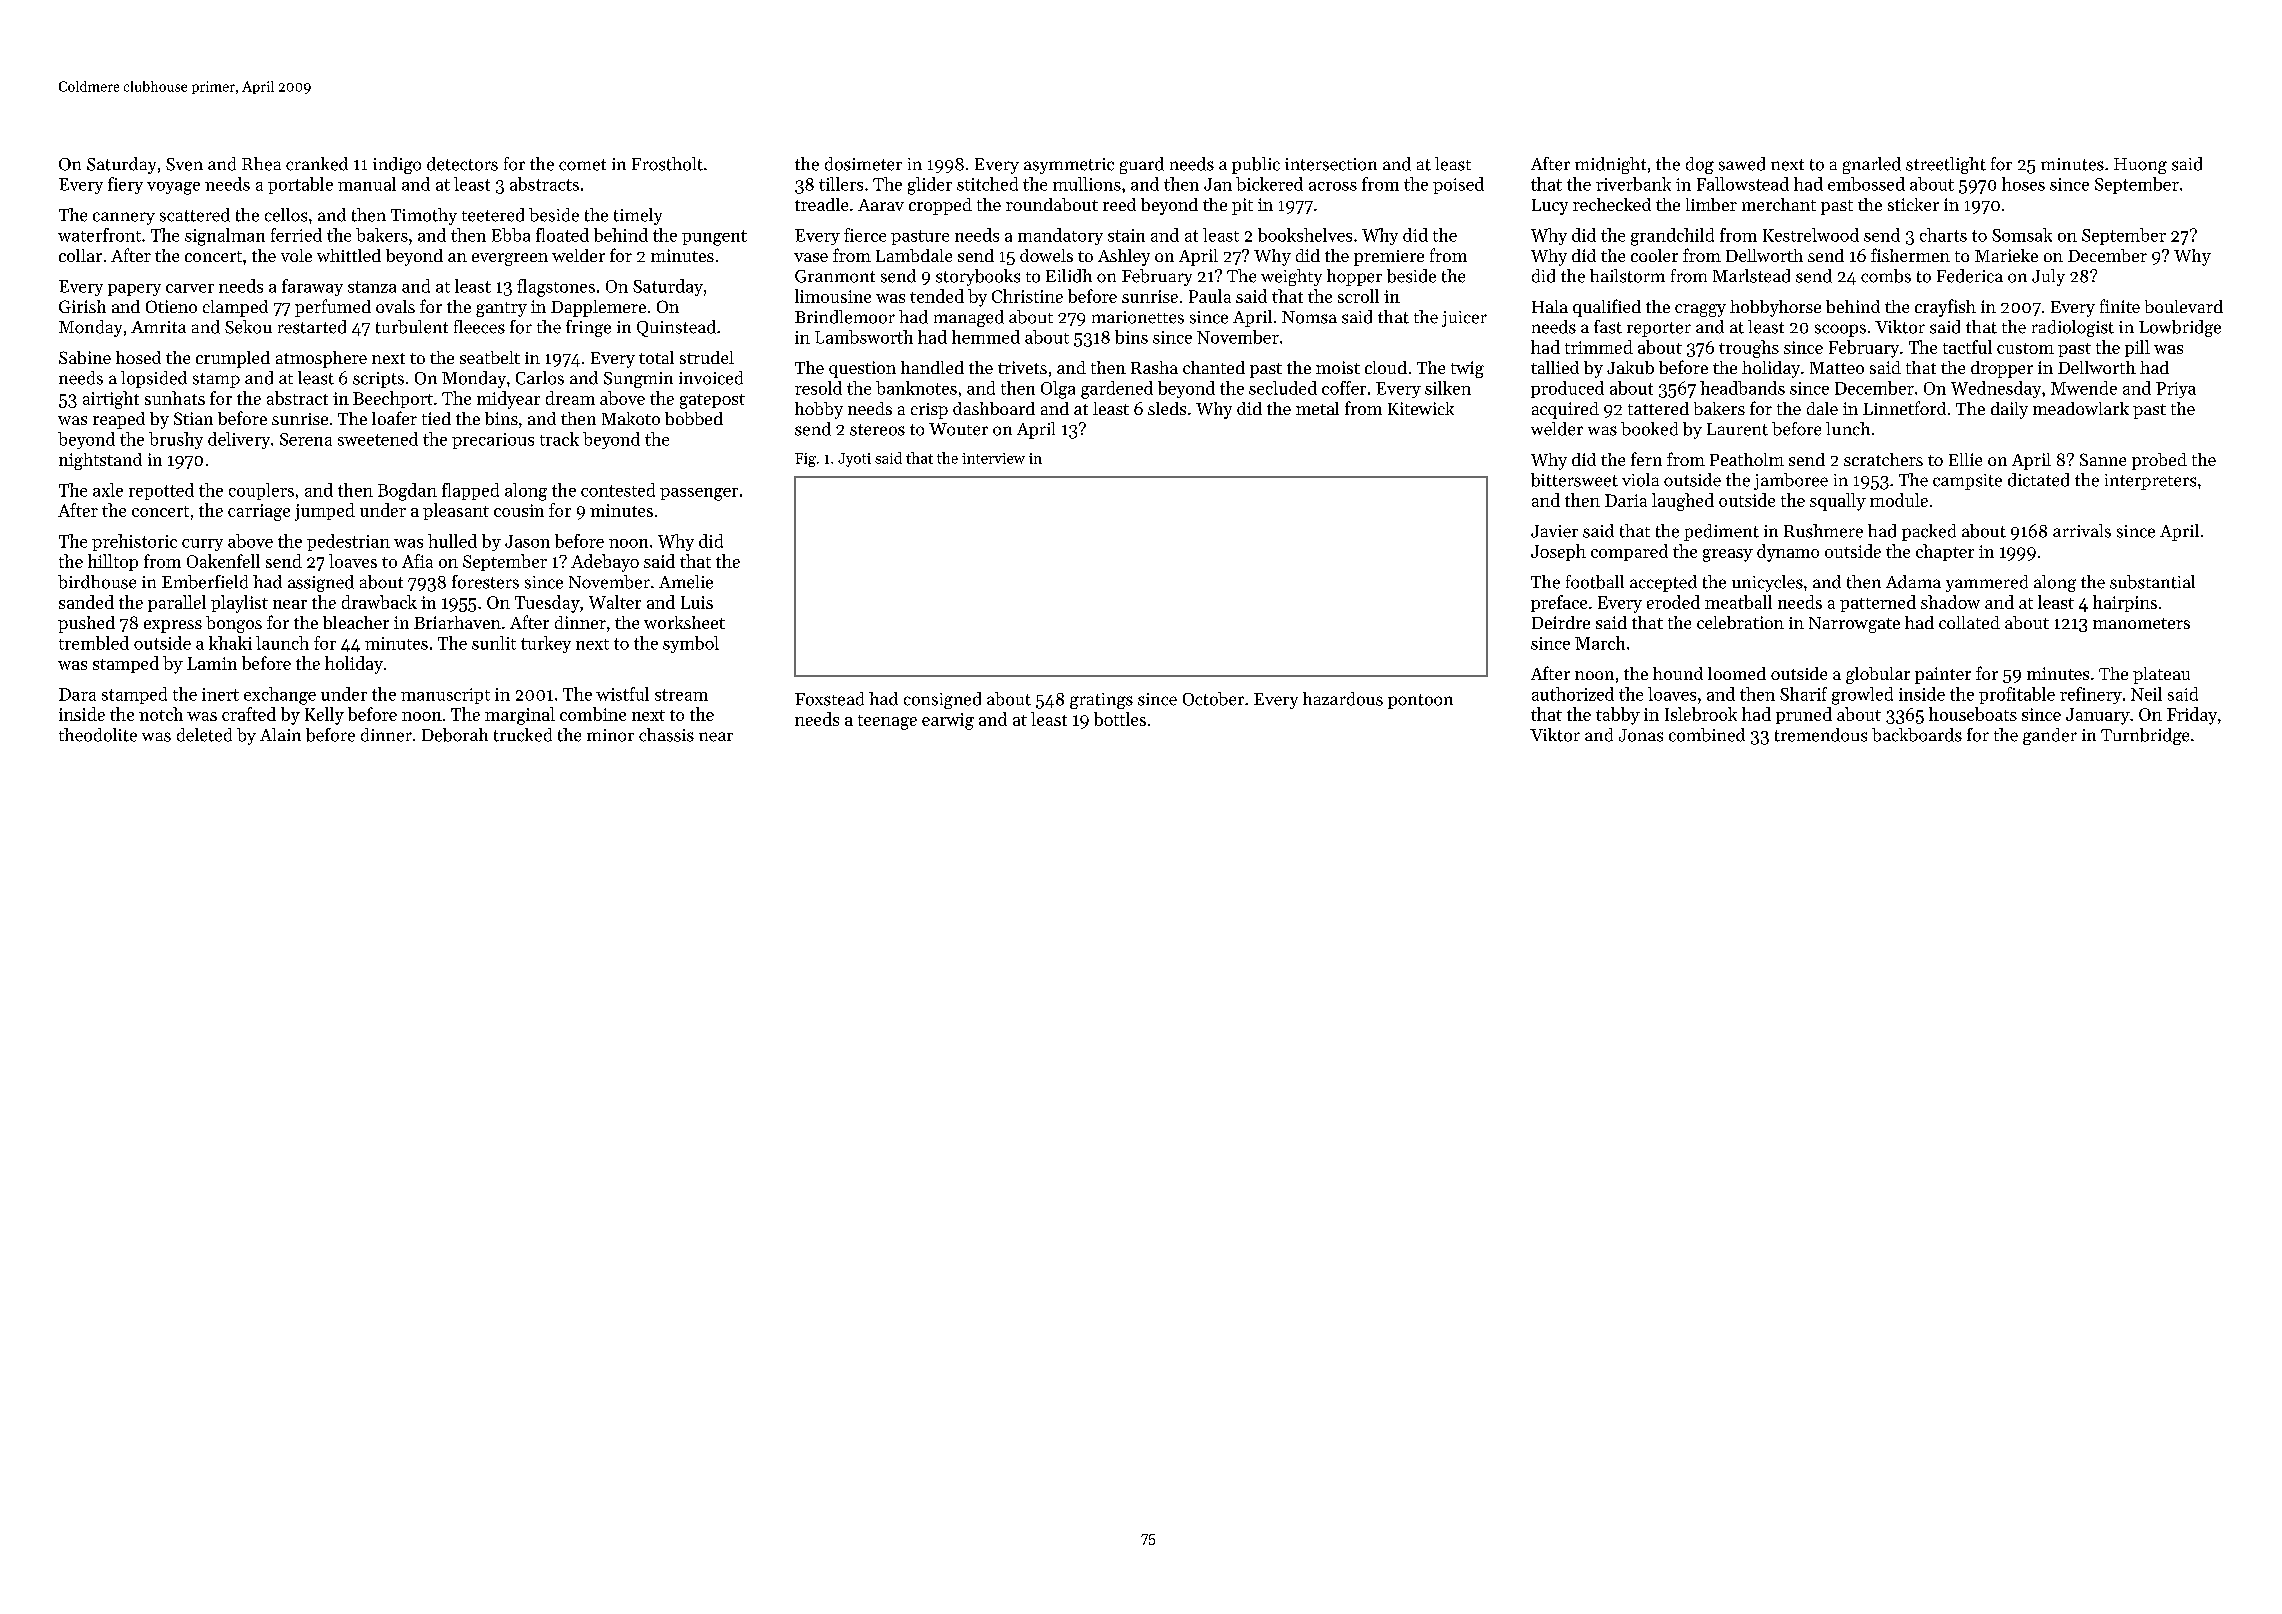 The height and width of the screenshot is (1614, 2282). What do you see at coordinates (239, 604) in the screenshot?
I see `playlist` at bounding box center [239, 604].
